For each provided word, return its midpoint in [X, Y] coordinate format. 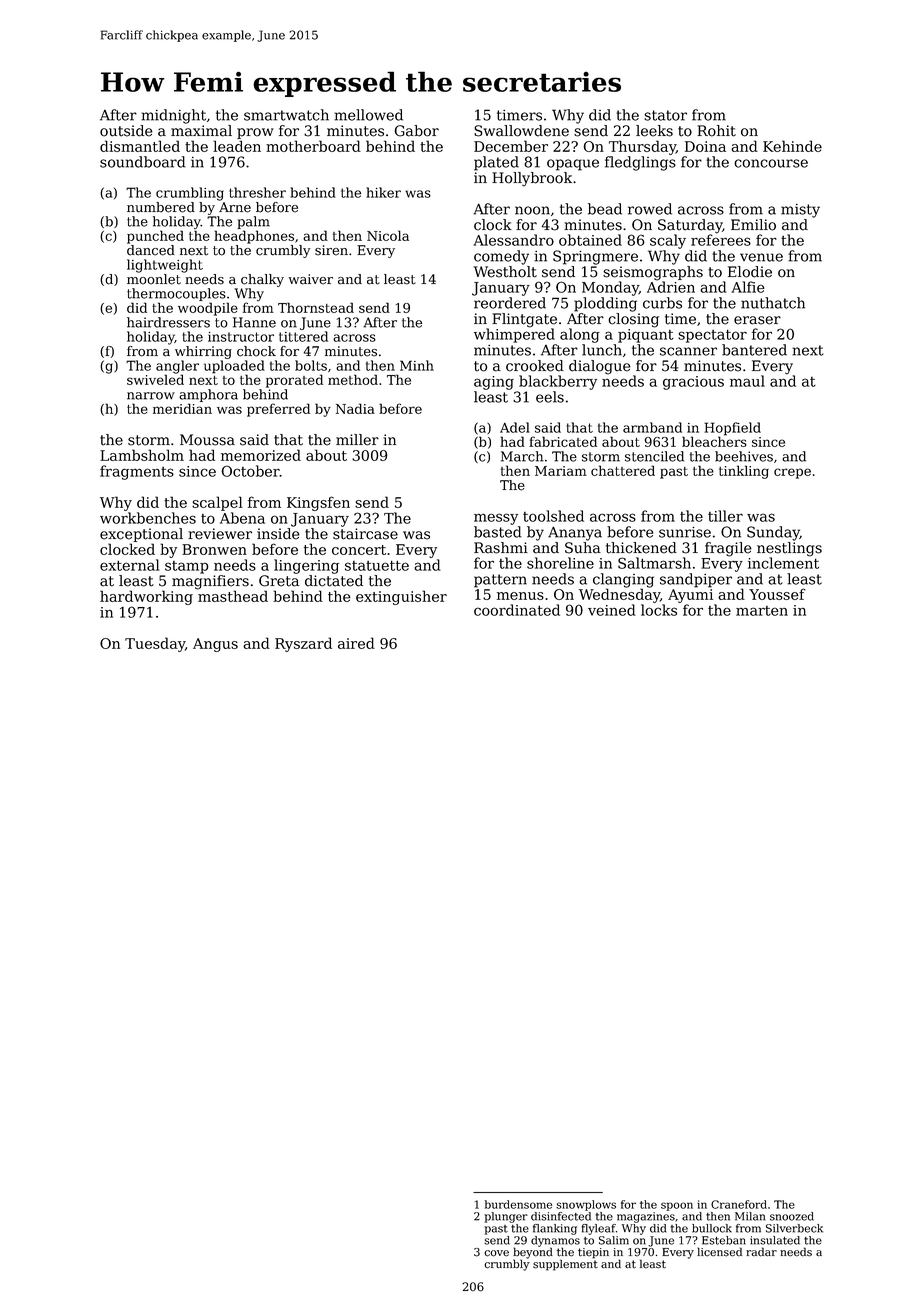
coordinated [517, 610]
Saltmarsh [654, 563]
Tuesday [155, 644]
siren [331, 250]
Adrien [671, 287]
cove [496, 1253]
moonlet [154, 279]
